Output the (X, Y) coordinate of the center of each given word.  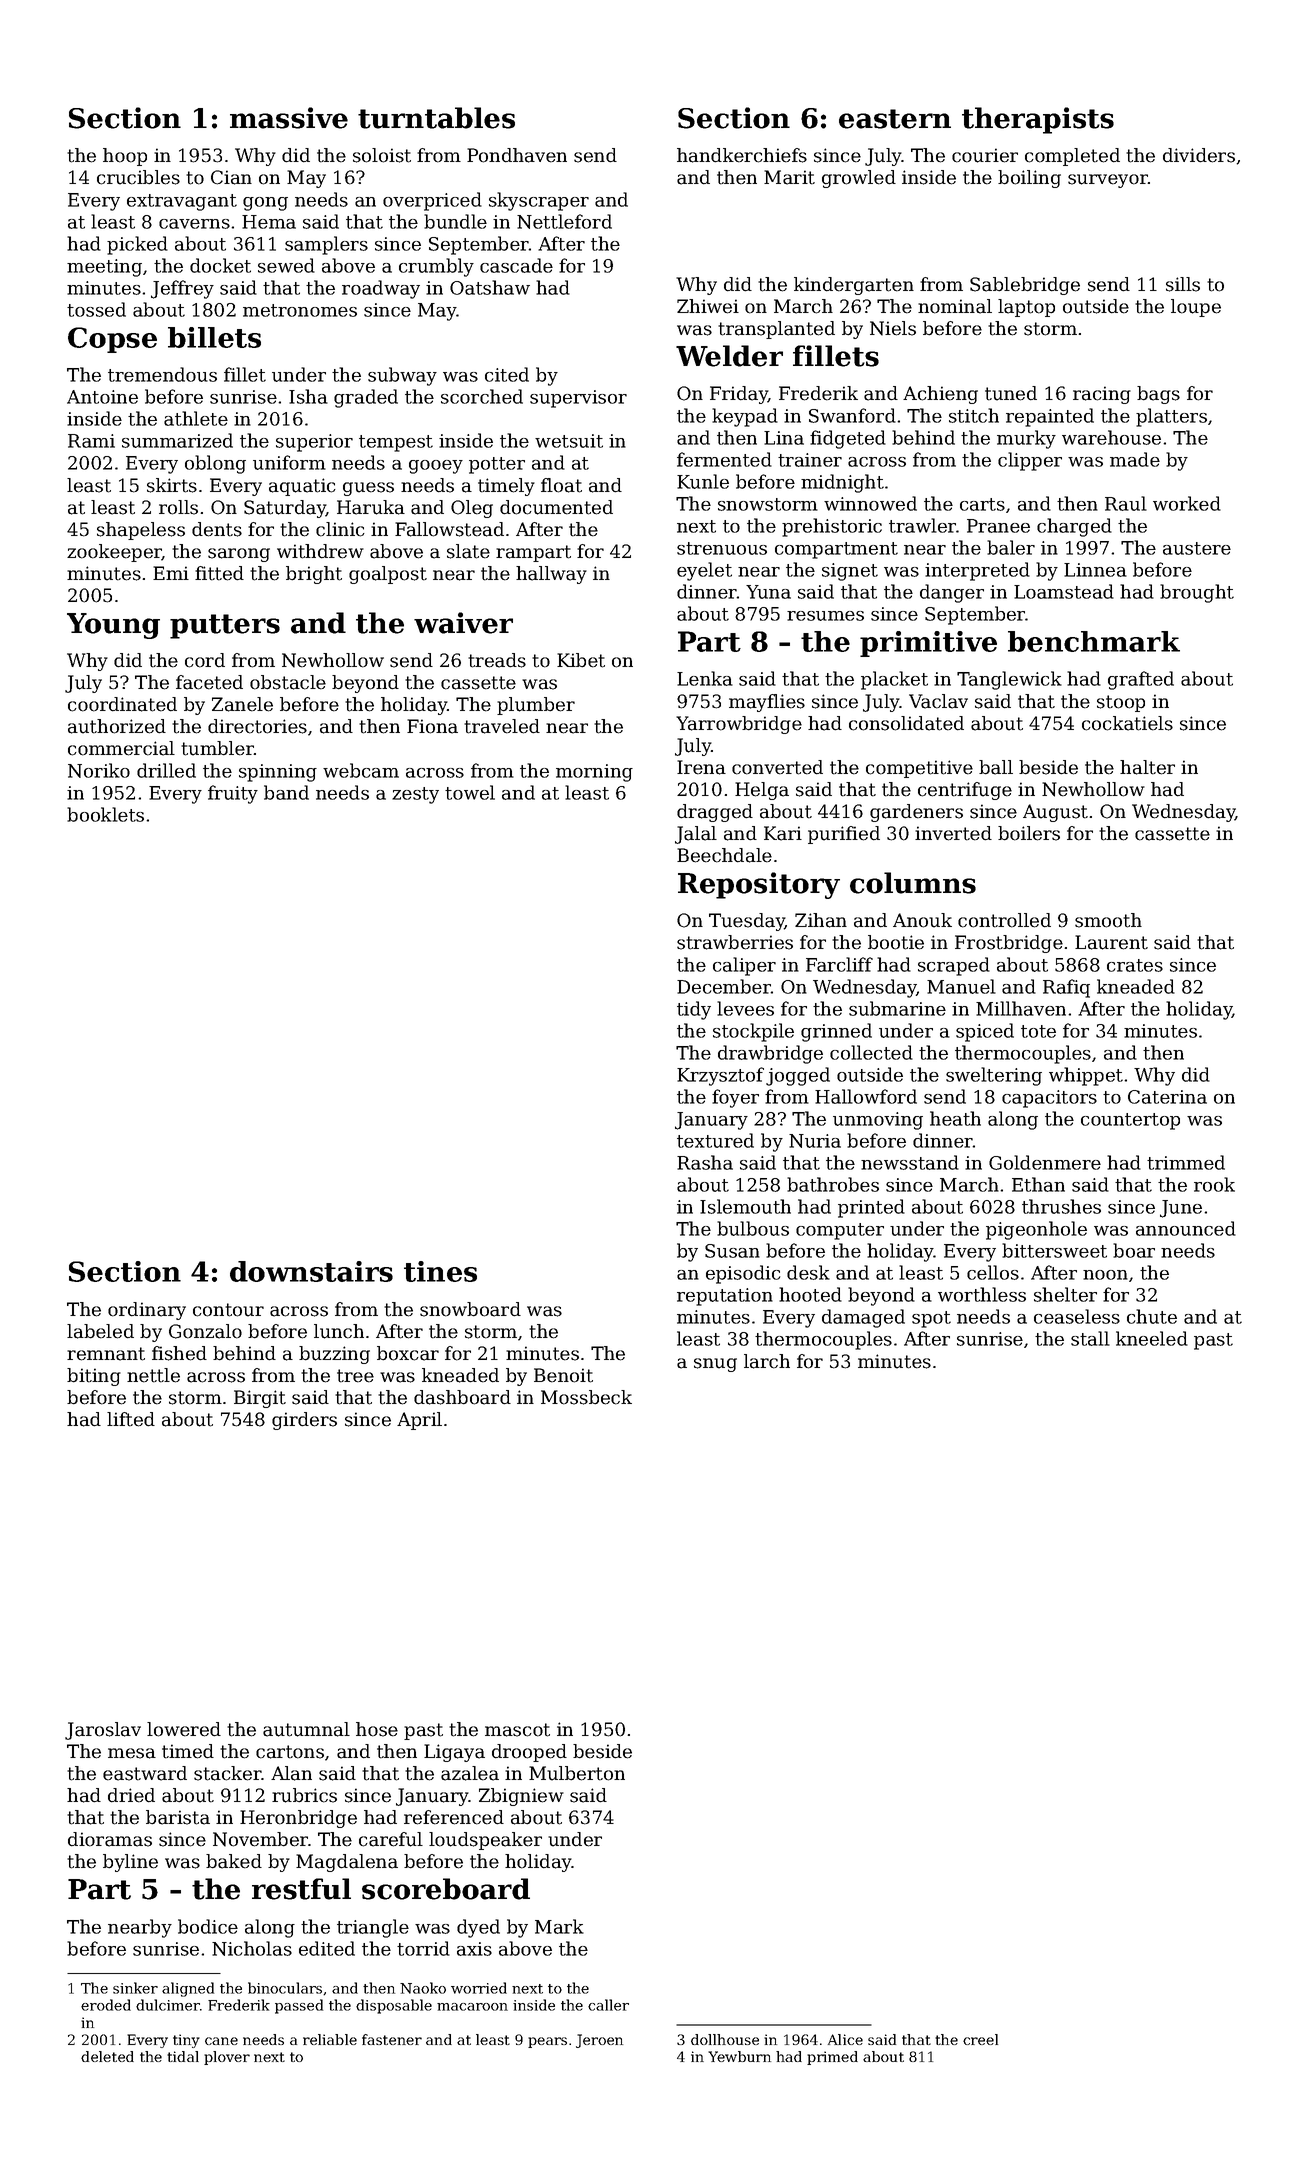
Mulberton (577, 1773)
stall (1090, 1338)
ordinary (147, 1311)
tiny (186, 2041)
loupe (1196, 308)
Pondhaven (517, 155)
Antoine (102, 397)
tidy (694, 1010)
